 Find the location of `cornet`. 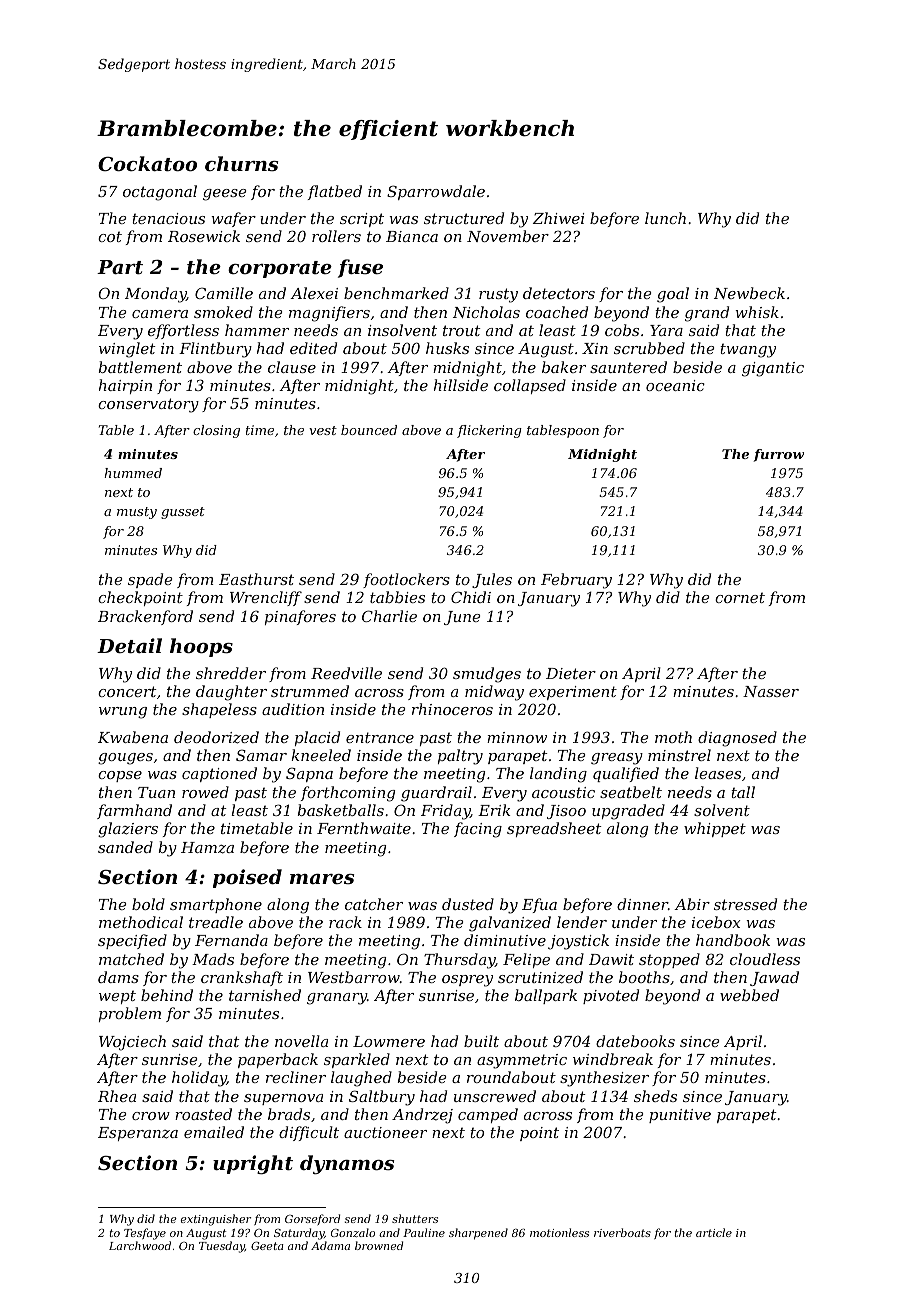

cornet is located at coordinates (740, 597).
